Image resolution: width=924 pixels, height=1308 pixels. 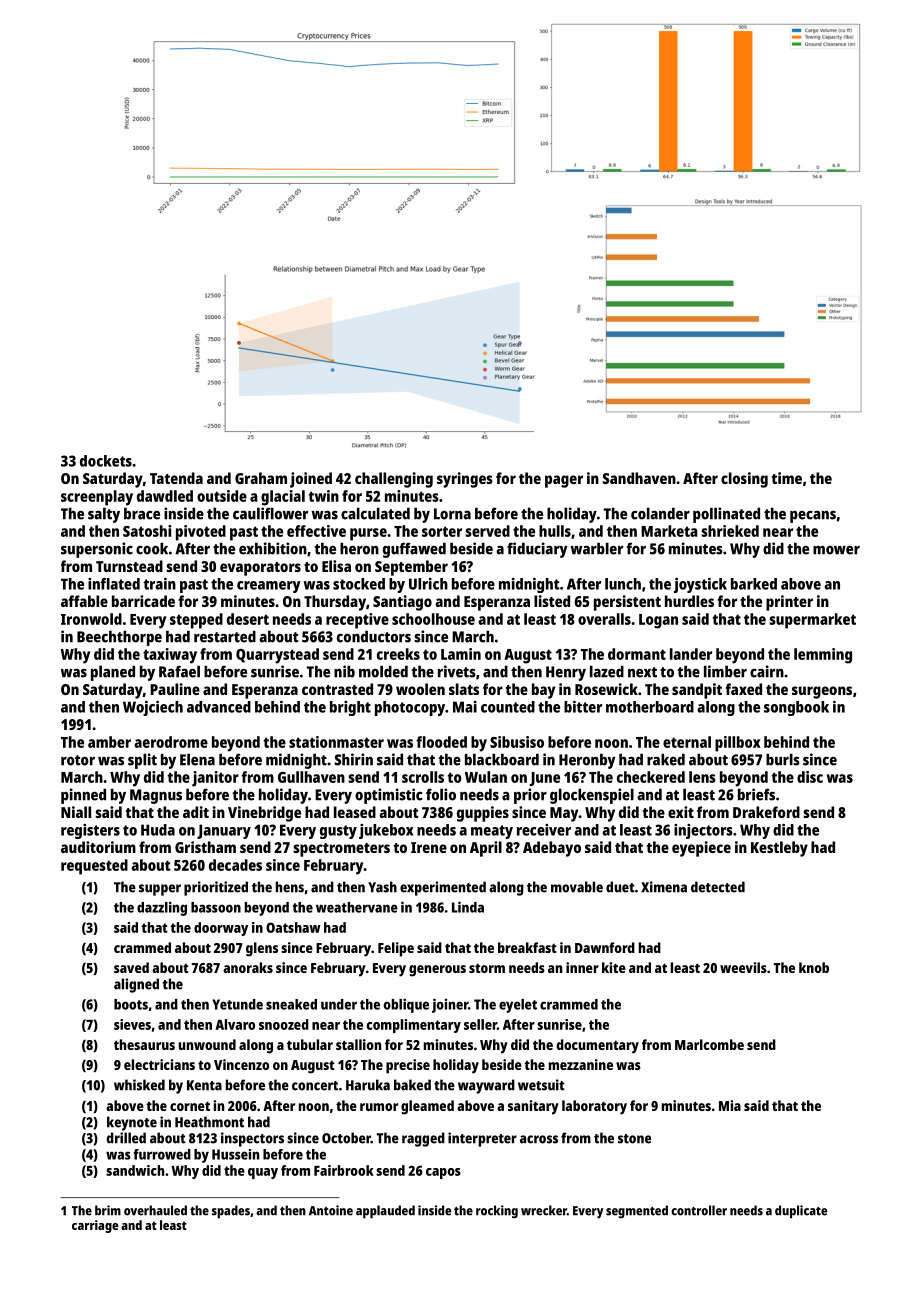 What do you see at coordinates (104, 515) in the page?
I see `salty` at bounding box center [104, 515].
